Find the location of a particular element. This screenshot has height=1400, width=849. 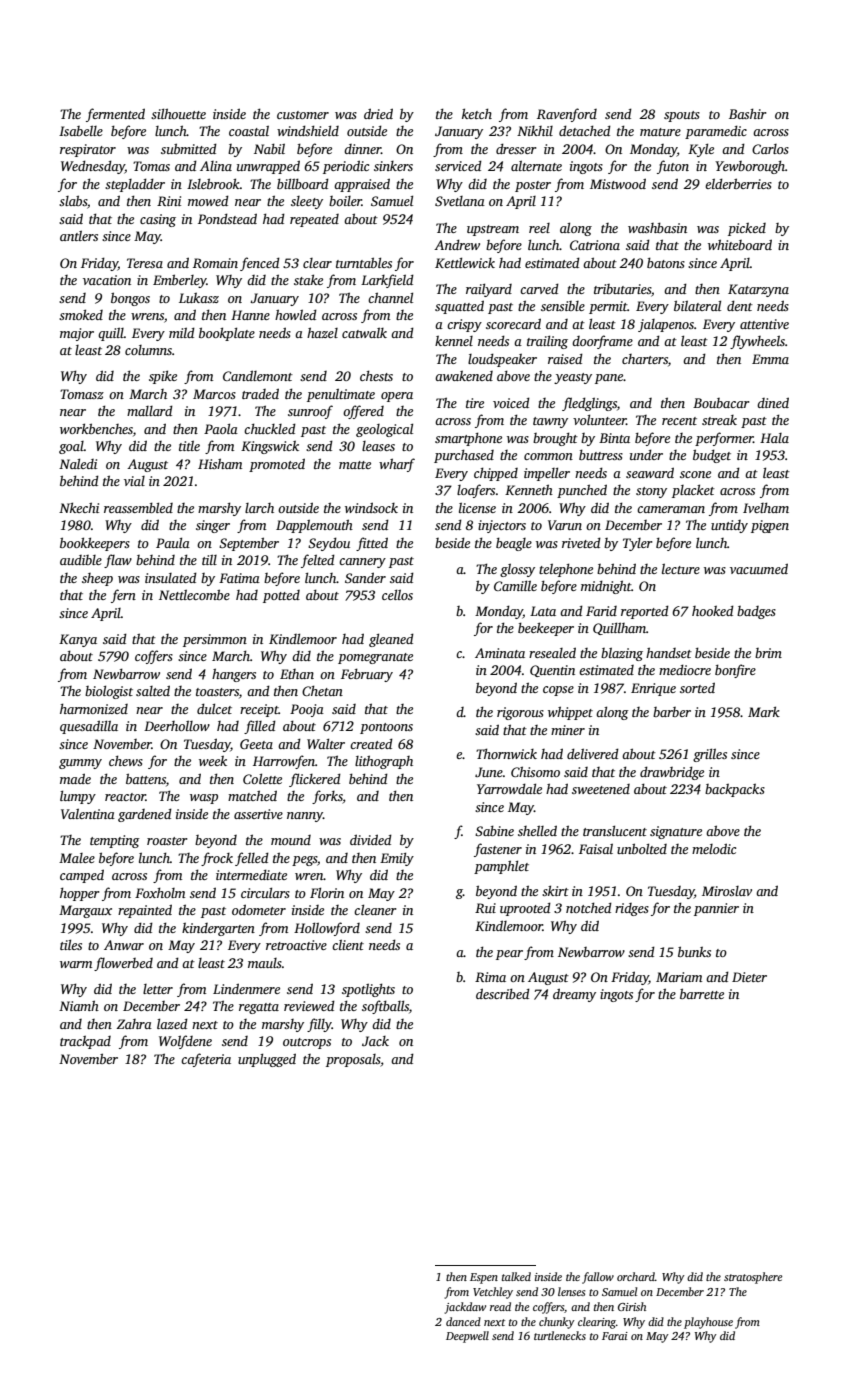

danced is located at coordinates (463, 1321).
